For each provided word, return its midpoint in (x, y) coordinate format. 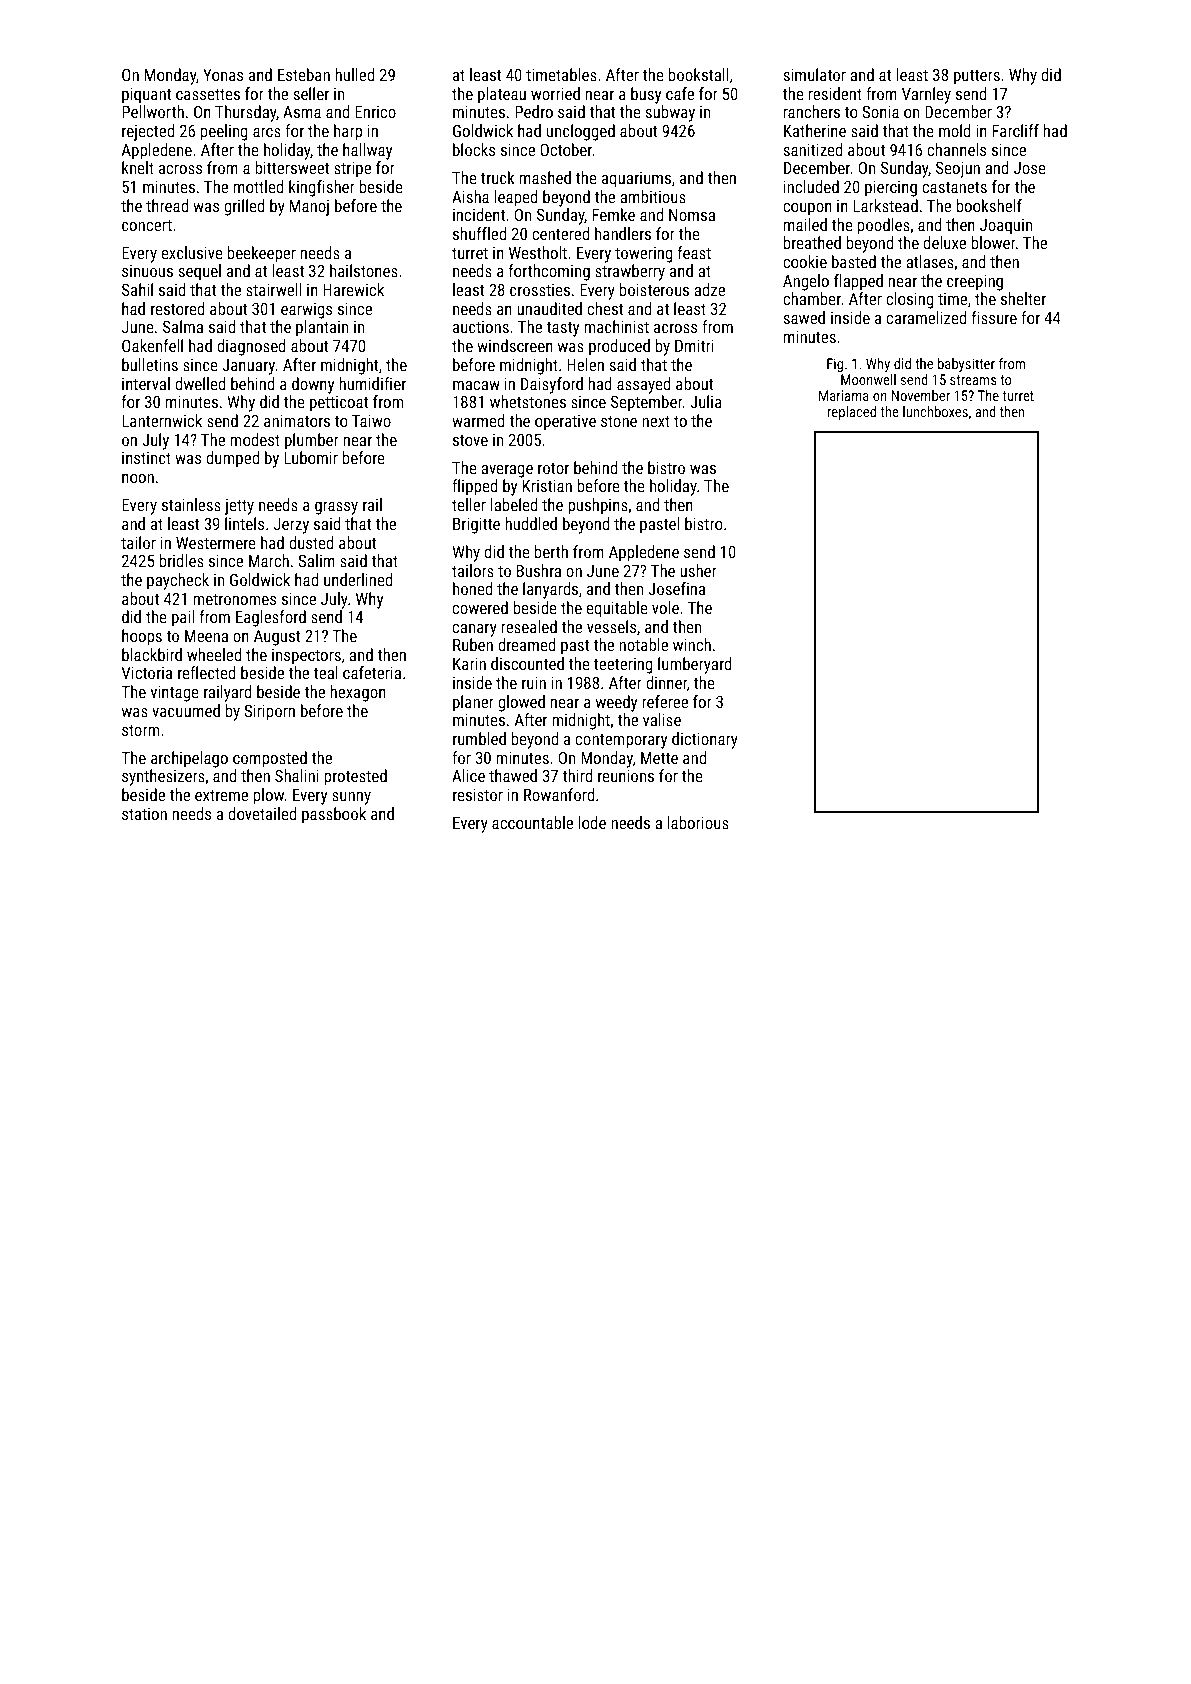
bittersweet (292, 167)
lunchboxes (935, 411)
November (921, 395)
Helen (585, 364)
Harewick (353, 289)
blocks (474, 149)
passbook (334, 815)
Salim (317, 560)
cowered (480, 607)
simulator (814, 74)
